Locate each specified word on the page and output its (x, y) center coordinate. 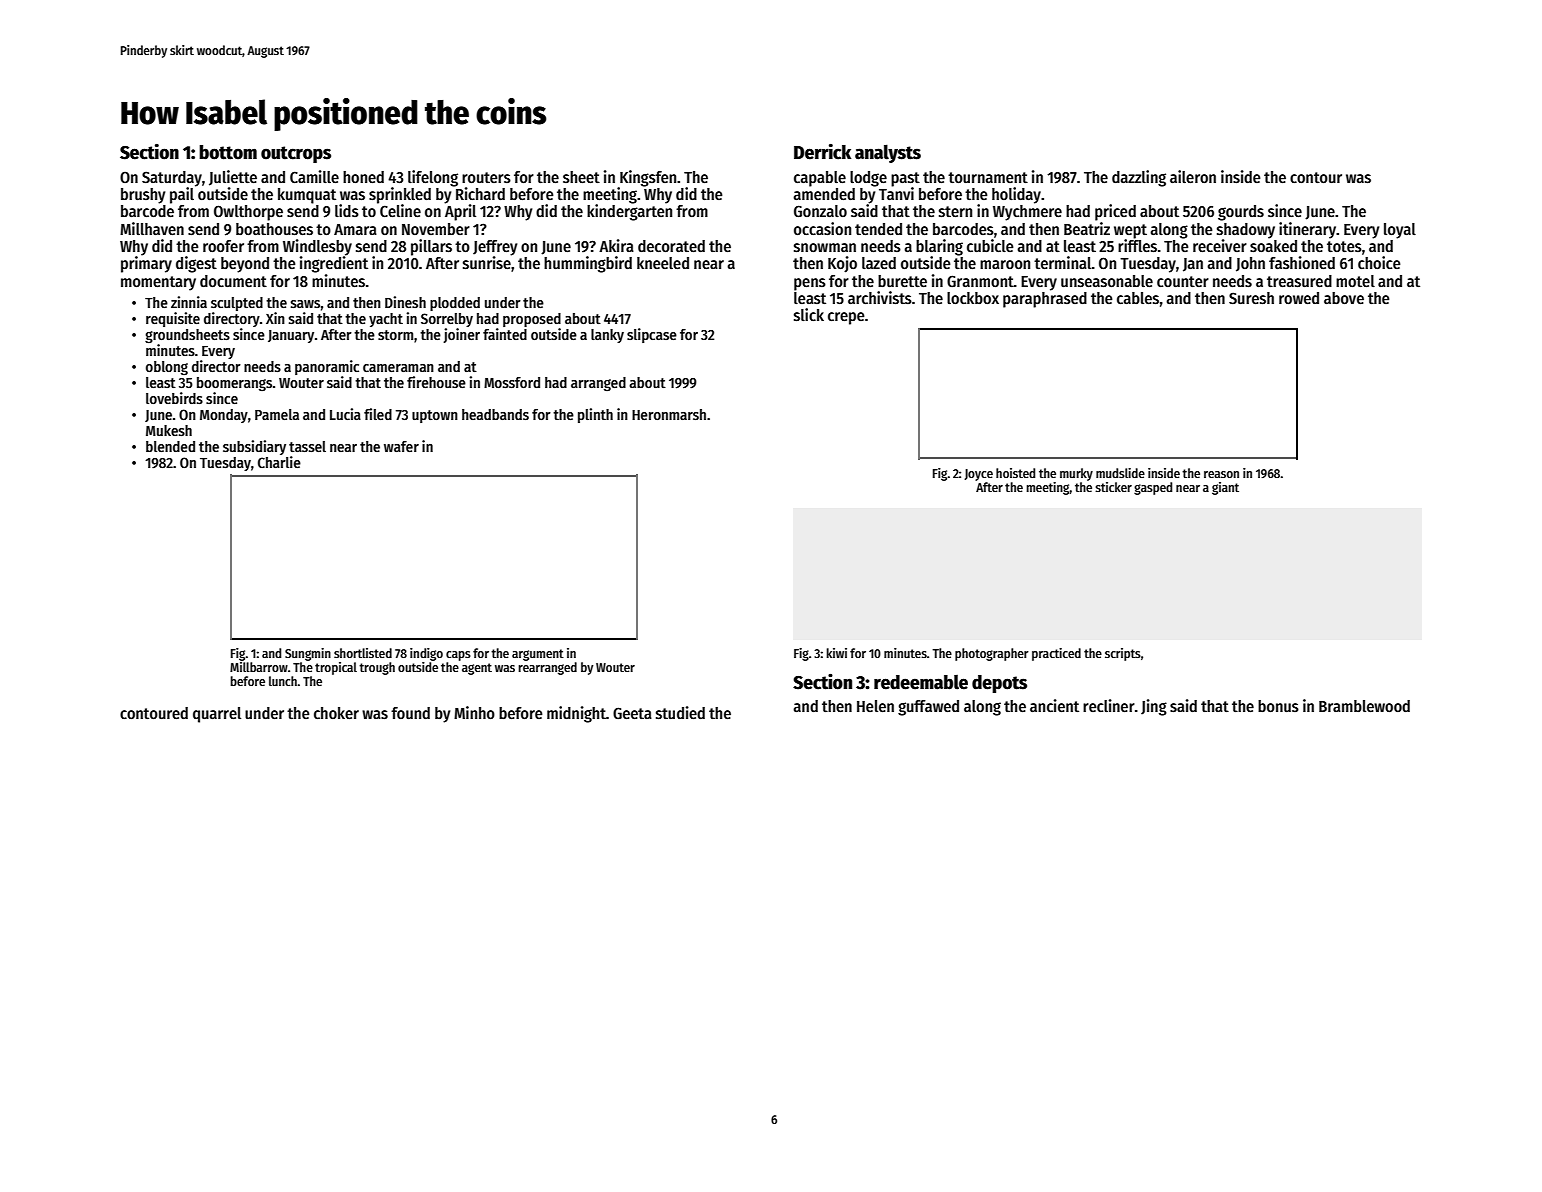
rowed (1299, 298)
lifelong (433, 178)
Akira (616, 245)
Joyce (978, 475)
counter (1183, 281)
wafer (401, 446)
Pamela (277, 414)
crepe (846, 318)
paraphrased (1045, 300)
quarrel (217, 715)
